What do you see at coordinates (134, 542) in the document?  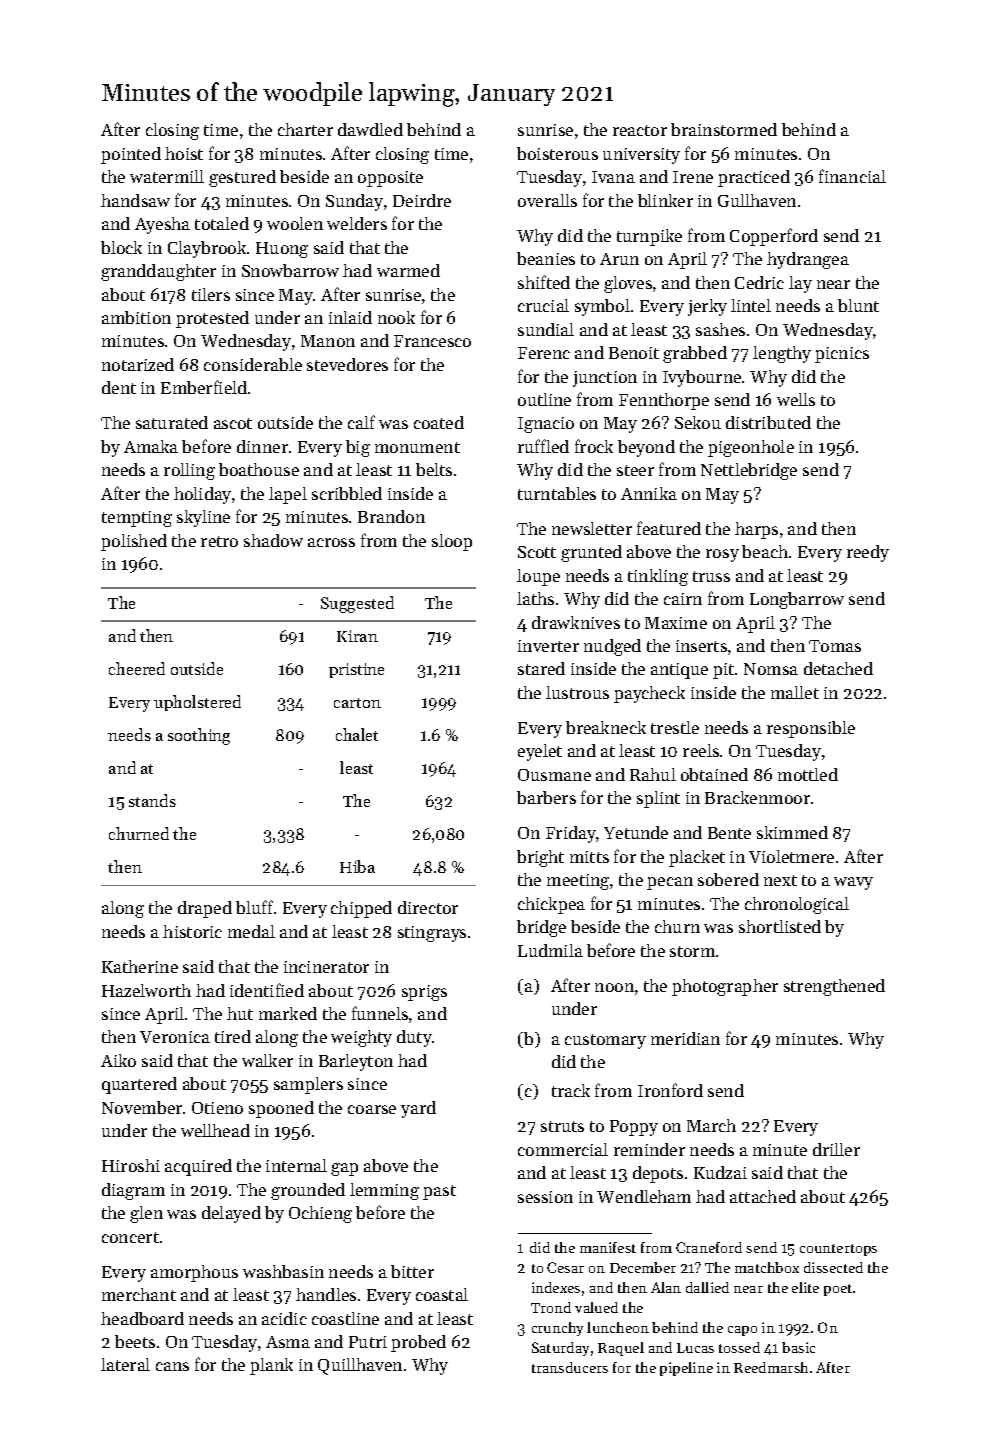 I see `polished` at bounding box center [134, 542].
